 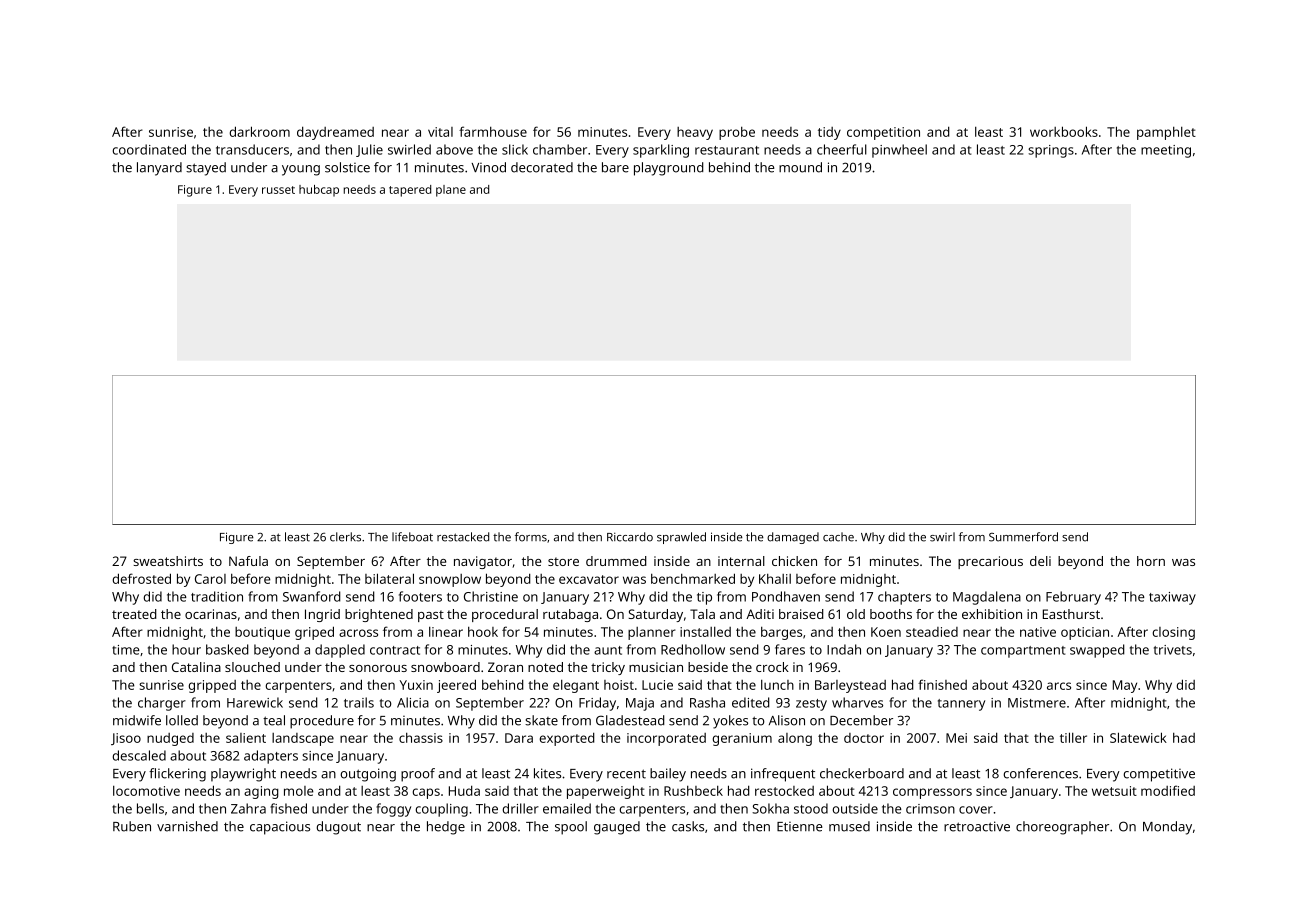 What do you see at coordinates (451, 191) in the document?
I see `plane` at bounding box center [451, 191].
